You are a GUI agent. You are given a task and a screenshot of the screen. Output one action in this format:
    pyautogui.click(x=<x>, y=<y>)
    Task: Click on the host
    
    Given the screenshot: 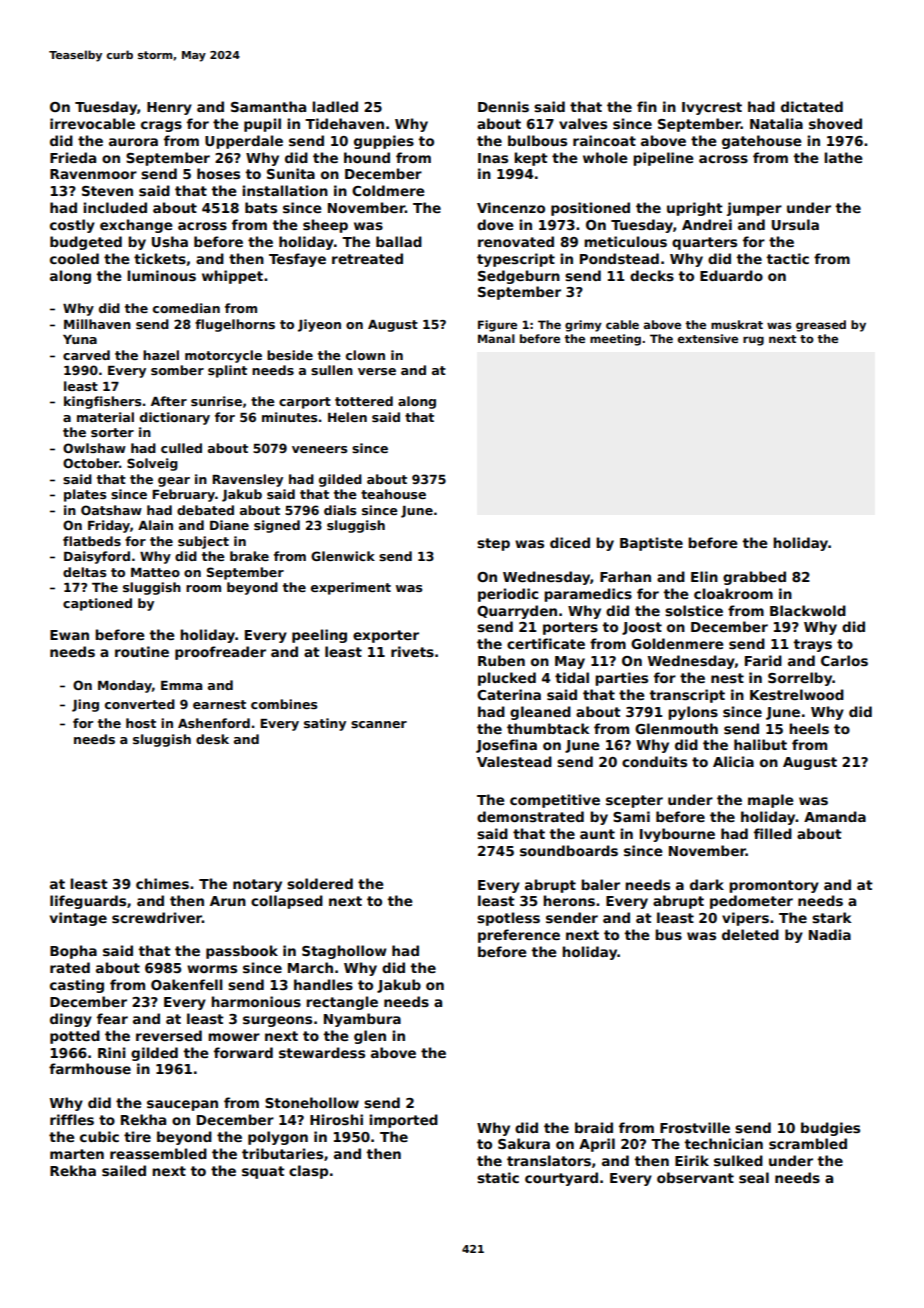 What is the action you would take?
    pyautogui.click(x=141, y=723)
